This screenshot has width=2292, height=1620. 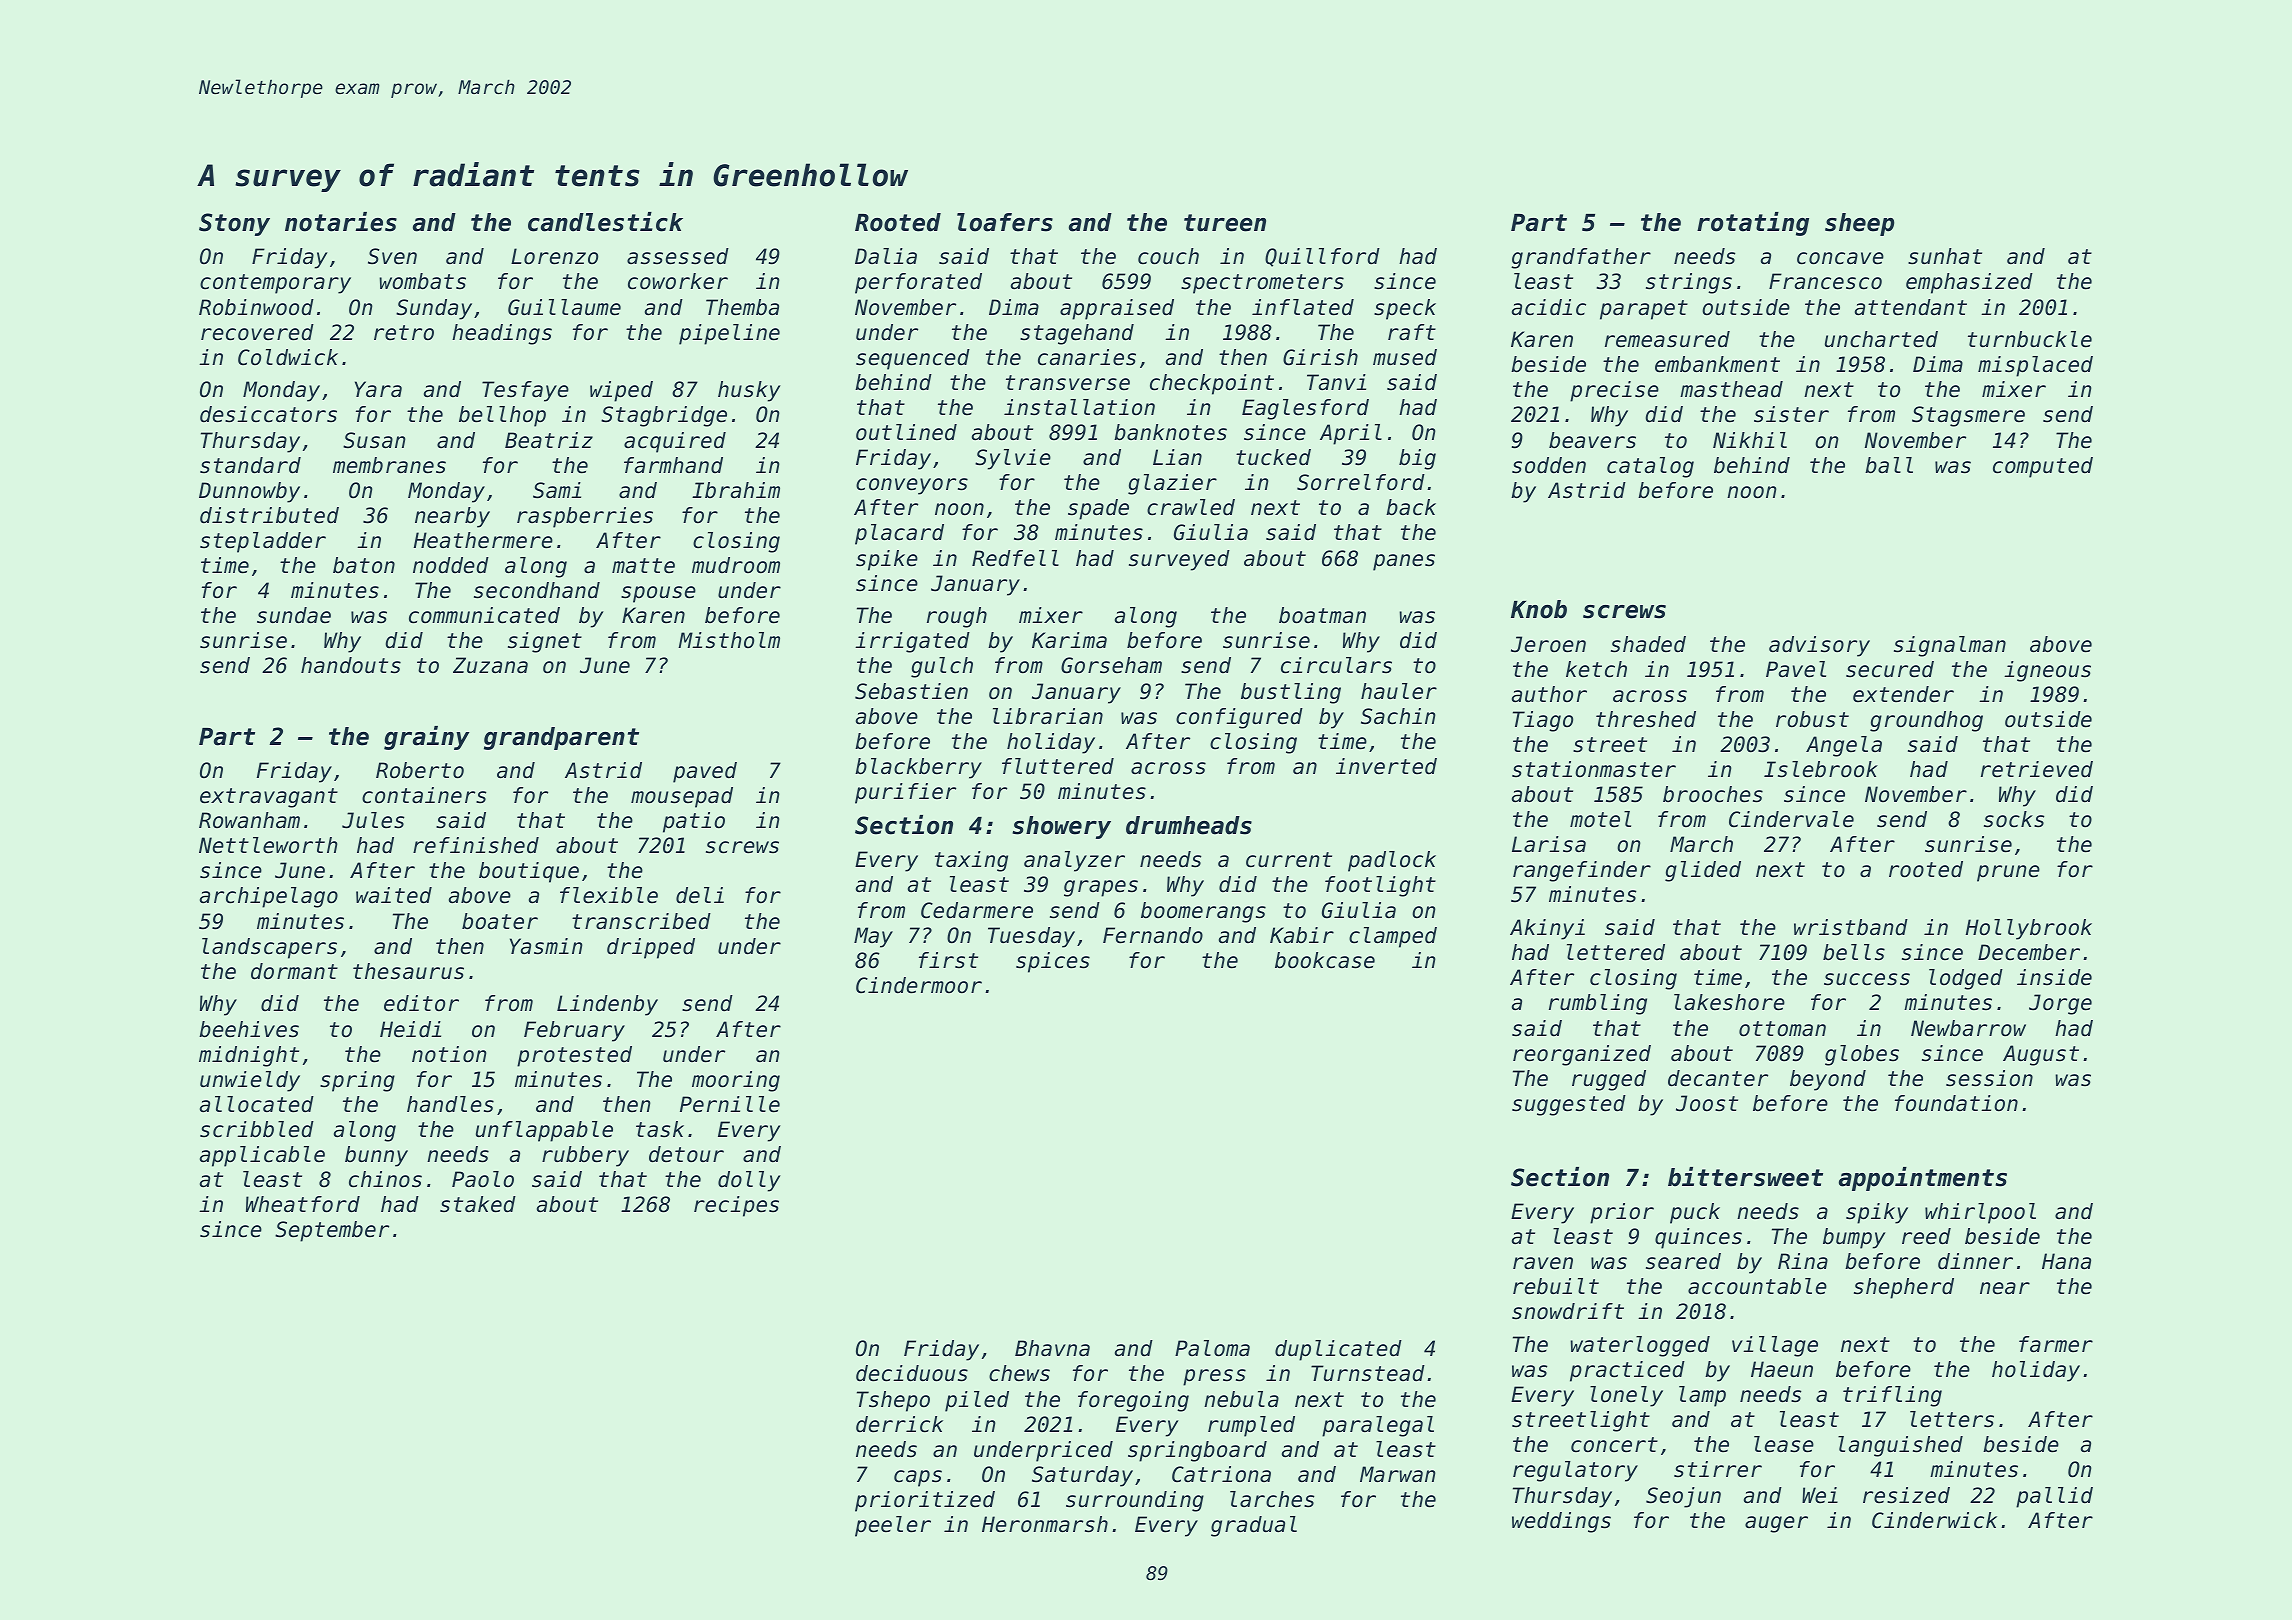 I want to click on robust, so click(x=1812, y=719).
